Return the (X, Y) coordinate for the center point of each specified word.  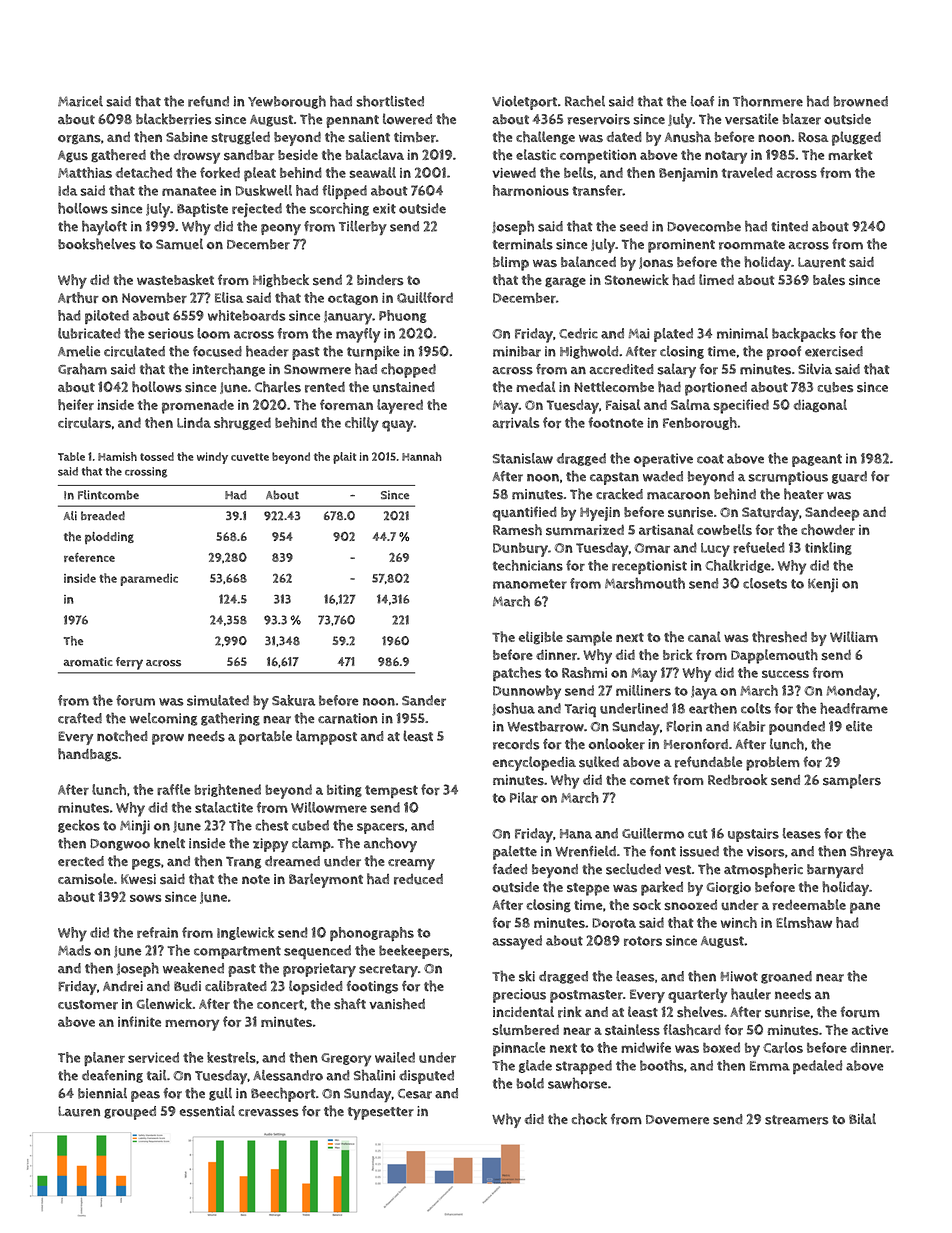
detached (144, 172)
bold (530, 1083)
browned (860, 101)
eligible (540, 638)
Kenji (823, 585)
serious (171, 333)
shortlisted (390, 101)
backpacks (804, 335)
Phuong (403, 316)
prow (168, 739)
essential (207, 1111)
